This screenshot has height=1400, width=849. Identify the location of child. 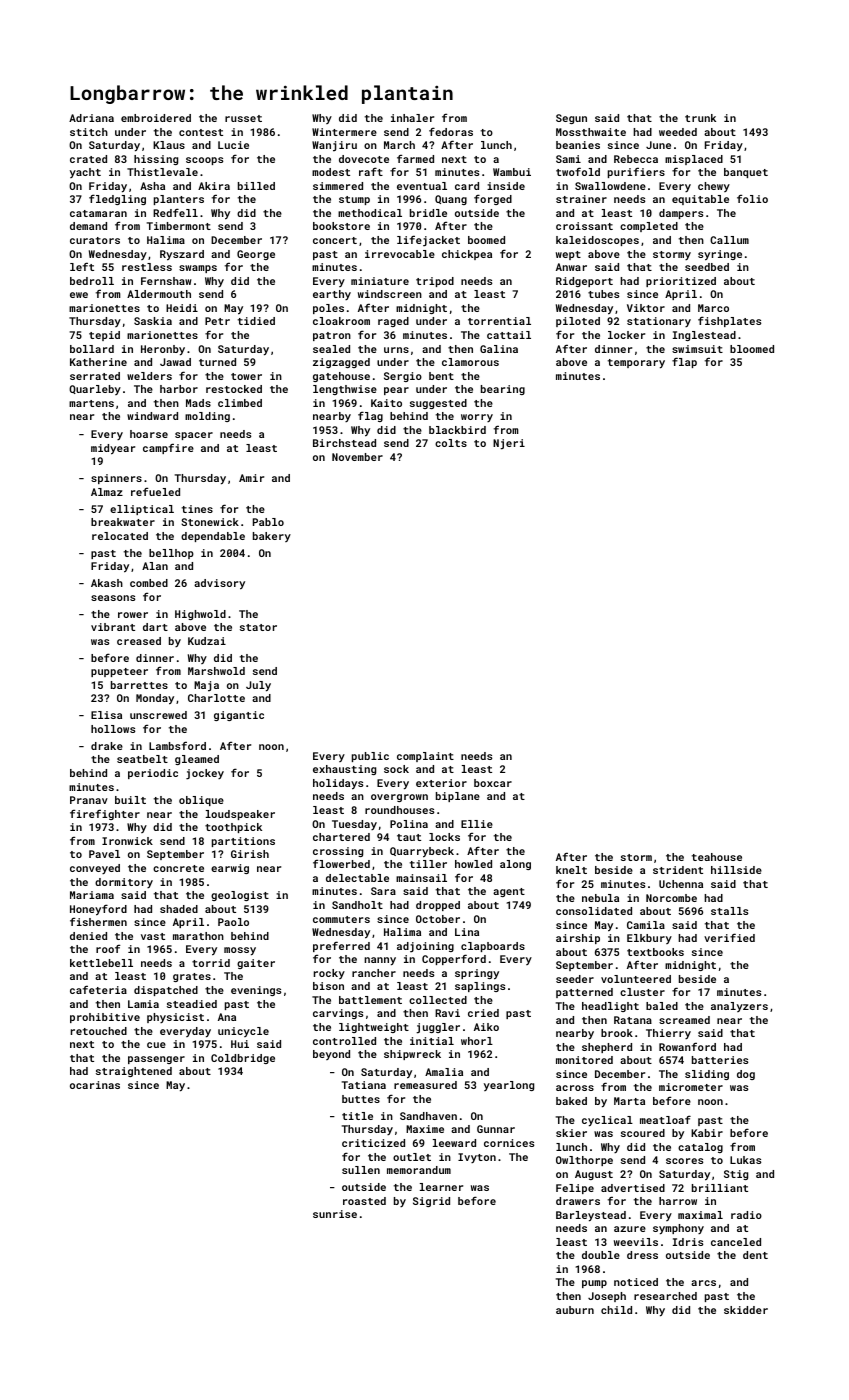
(616, 1310).
